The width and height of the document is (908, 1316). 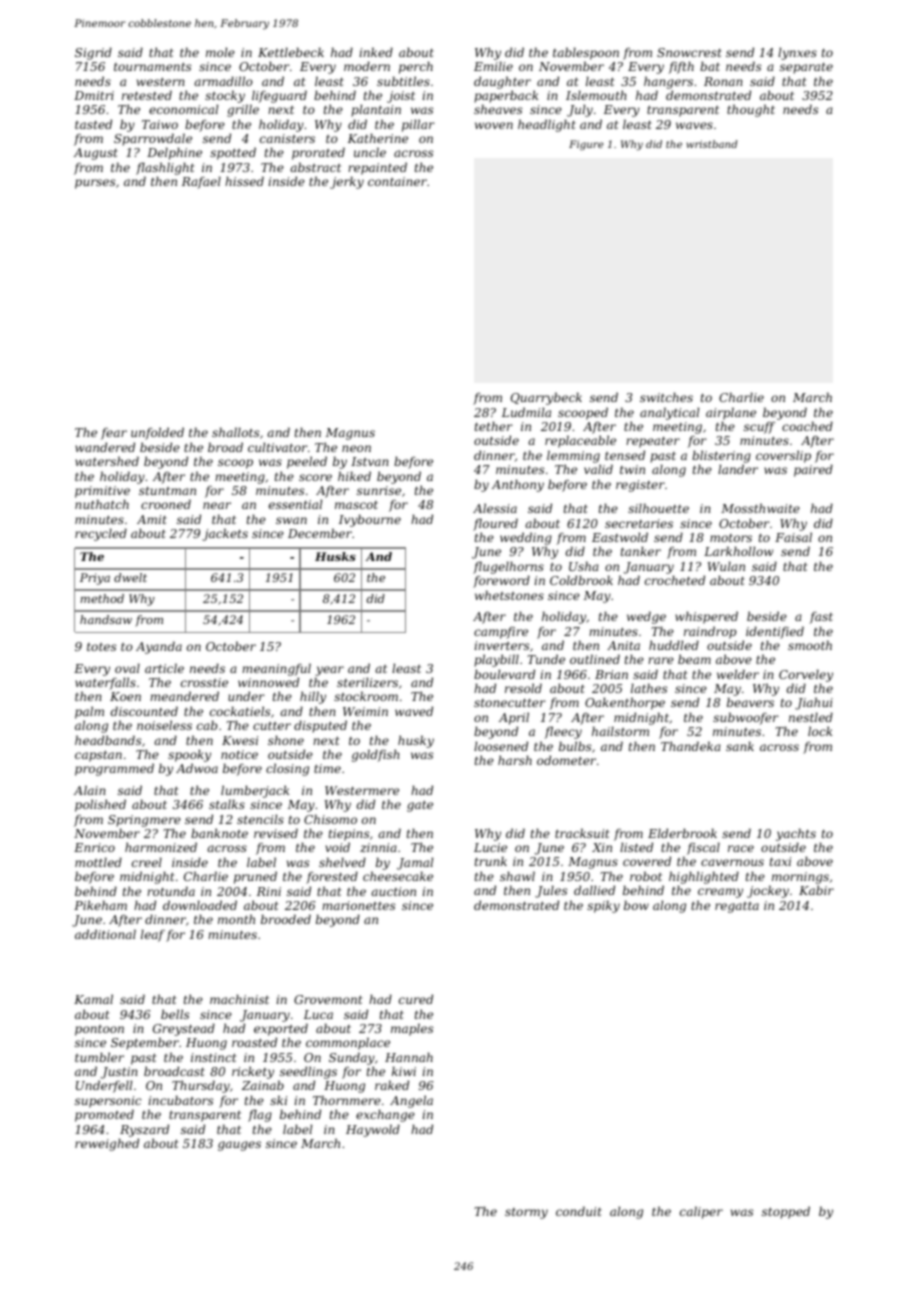 I want to click on Figure, so click(x=586, y=145).
